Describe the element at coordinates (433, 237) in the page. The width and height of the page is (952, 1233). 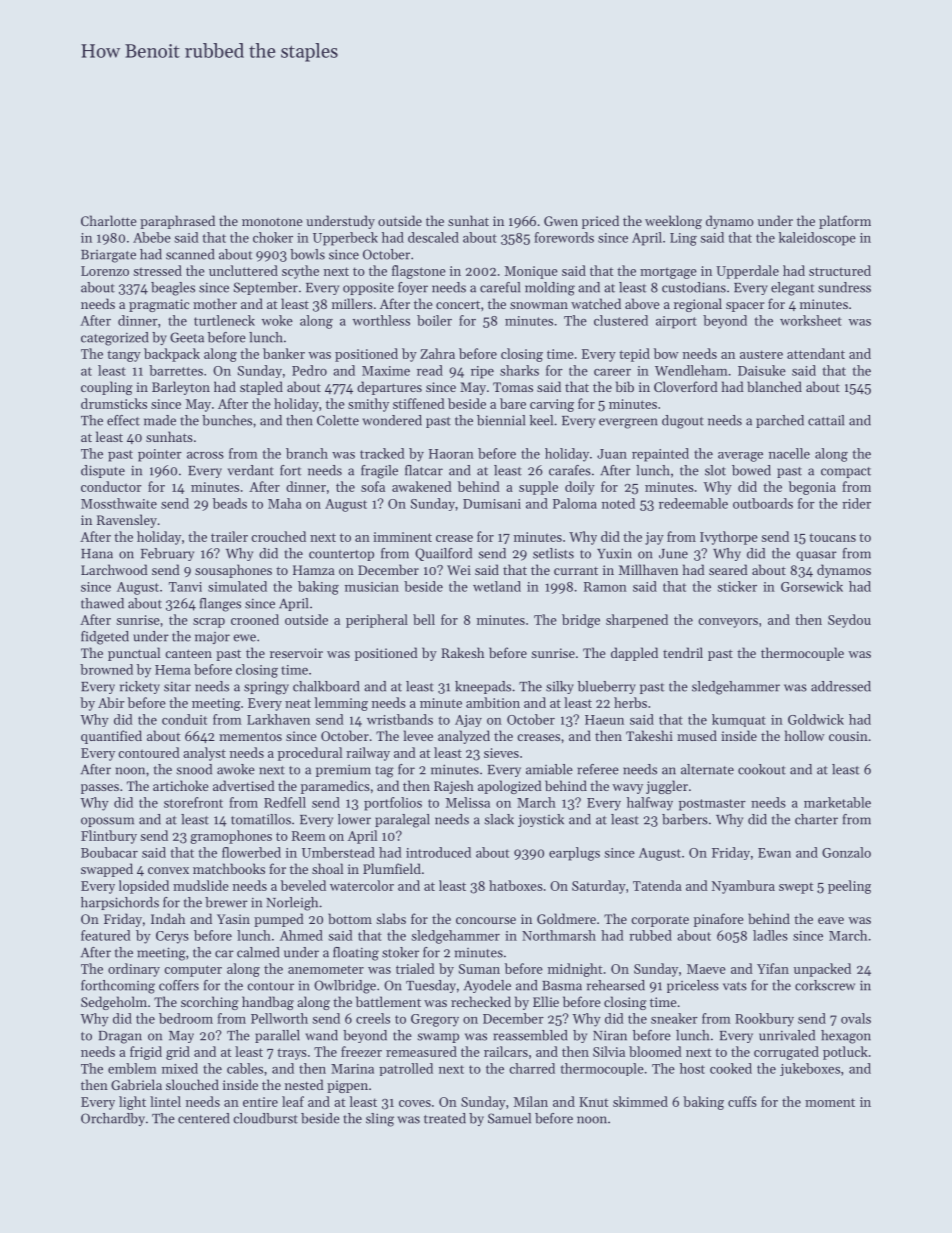
I see `descaled` at that location.
